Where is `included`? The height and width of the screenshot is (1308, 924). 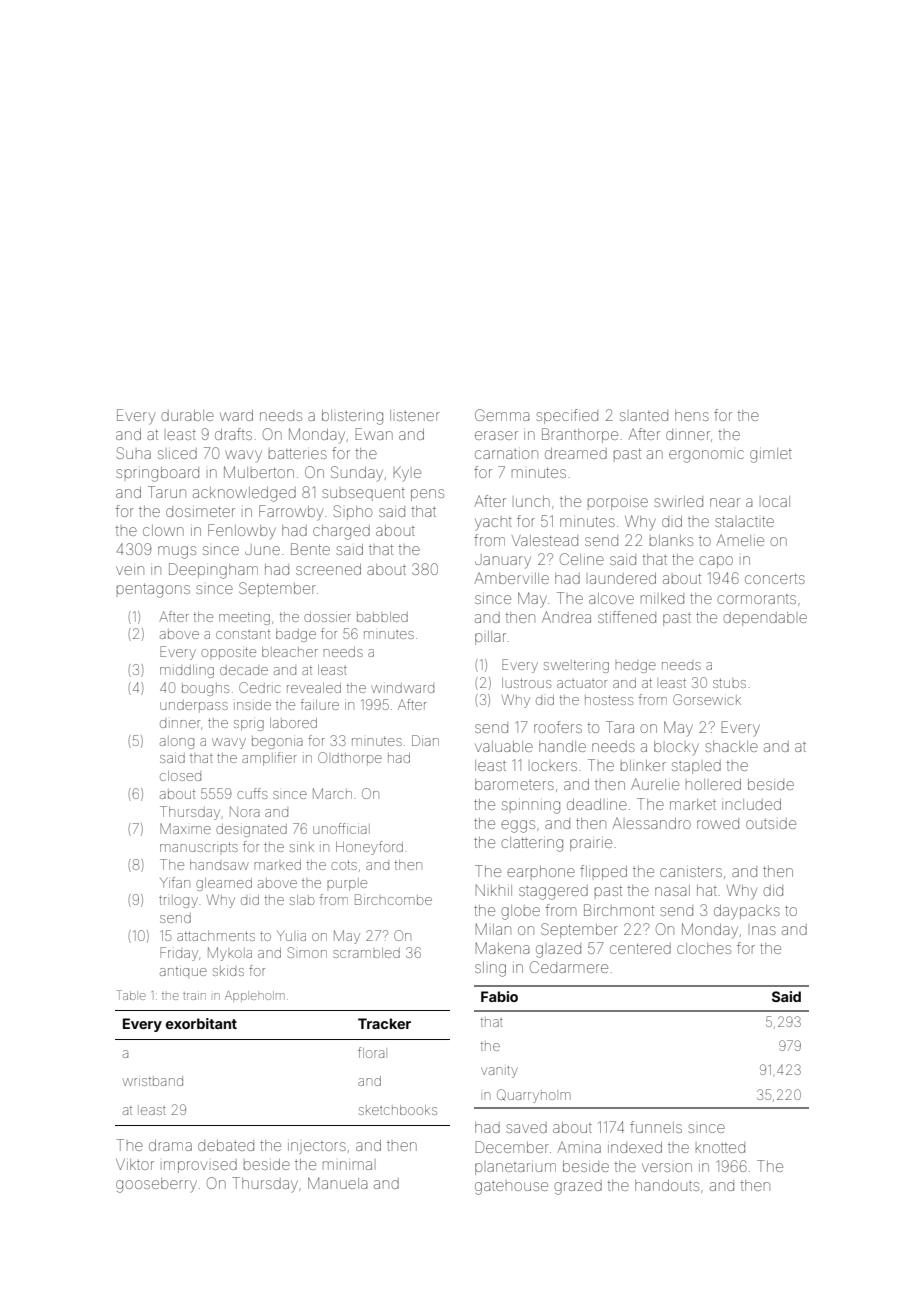 included is located at coordinates (751, 804).
